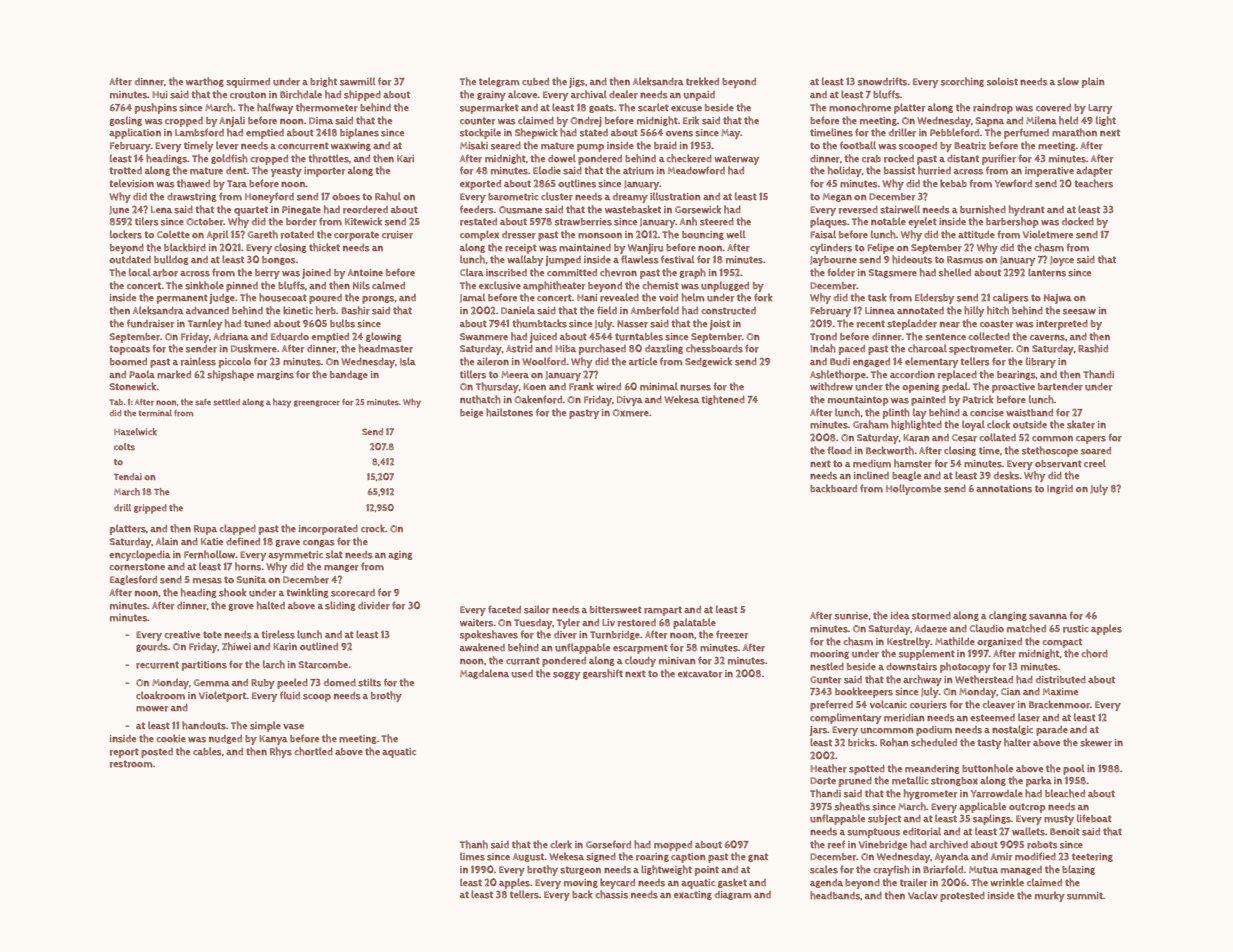  What do you see at coordinates (631, 413) in the document?
I see `Oxmere` at bounding box center [631, 413].
